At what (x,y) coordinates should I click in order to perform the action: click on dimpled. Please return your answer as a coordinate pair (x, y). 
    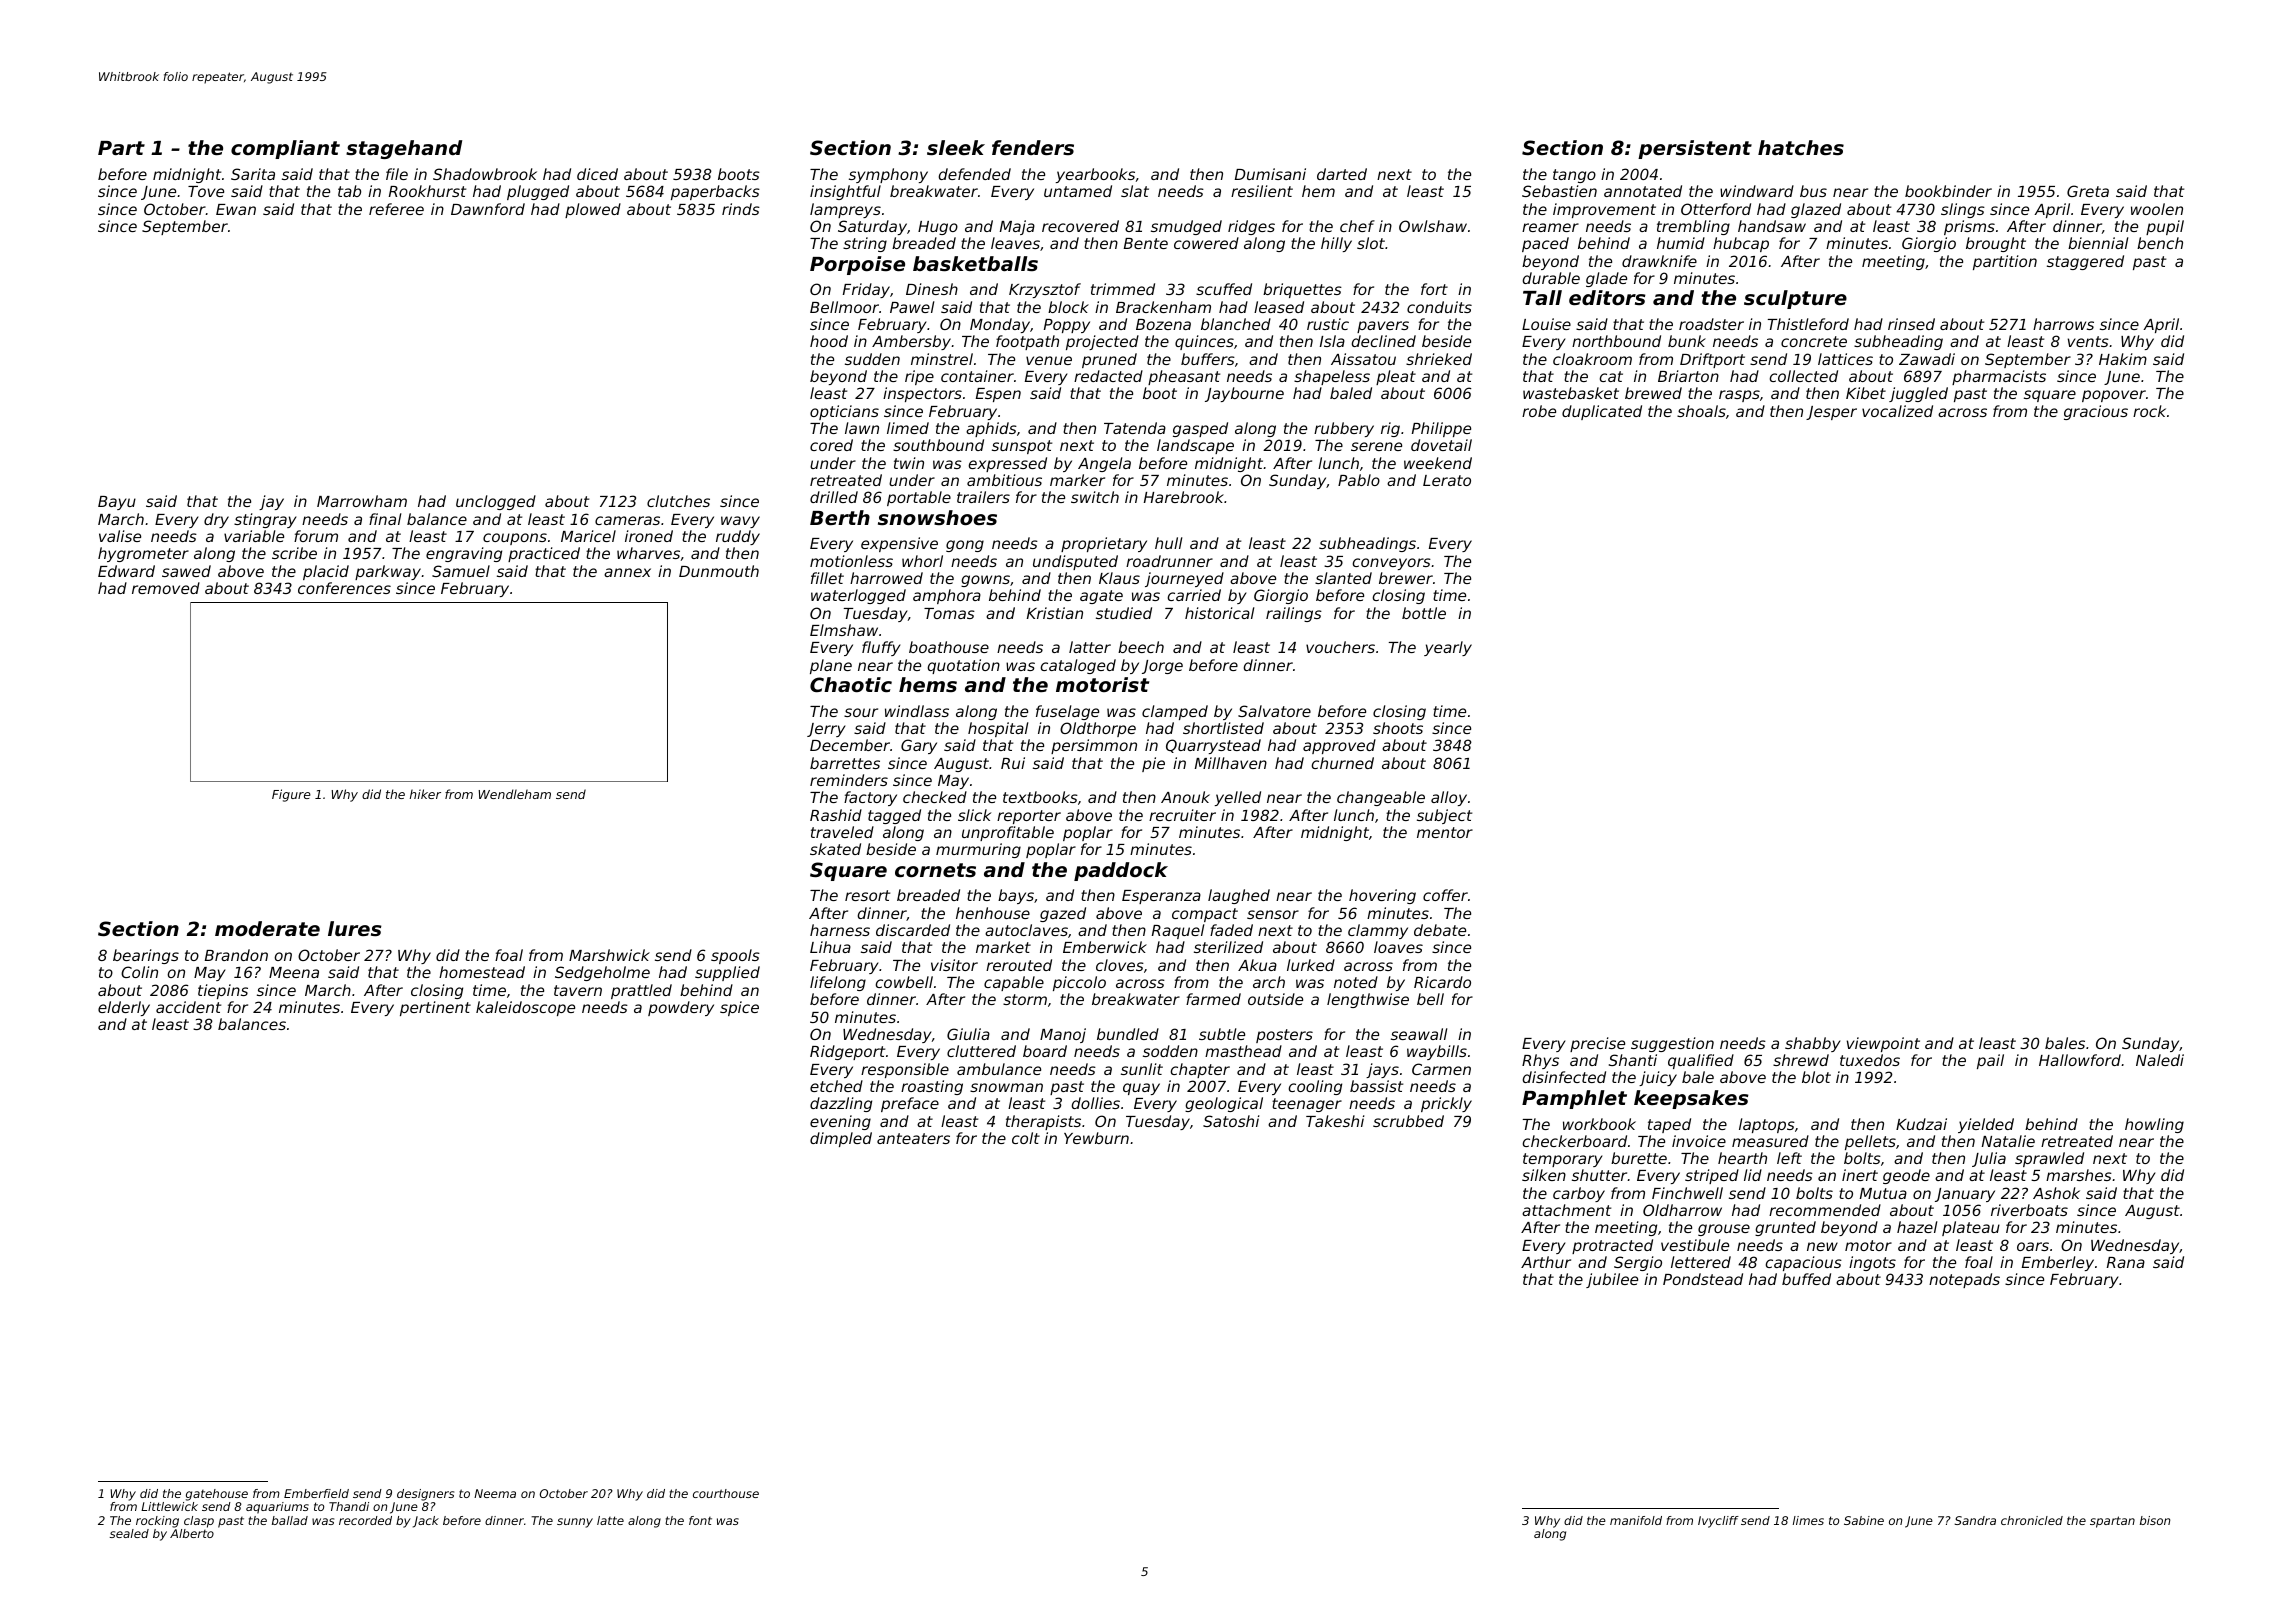
    Looking at the image, I should click on (841, 1139).
